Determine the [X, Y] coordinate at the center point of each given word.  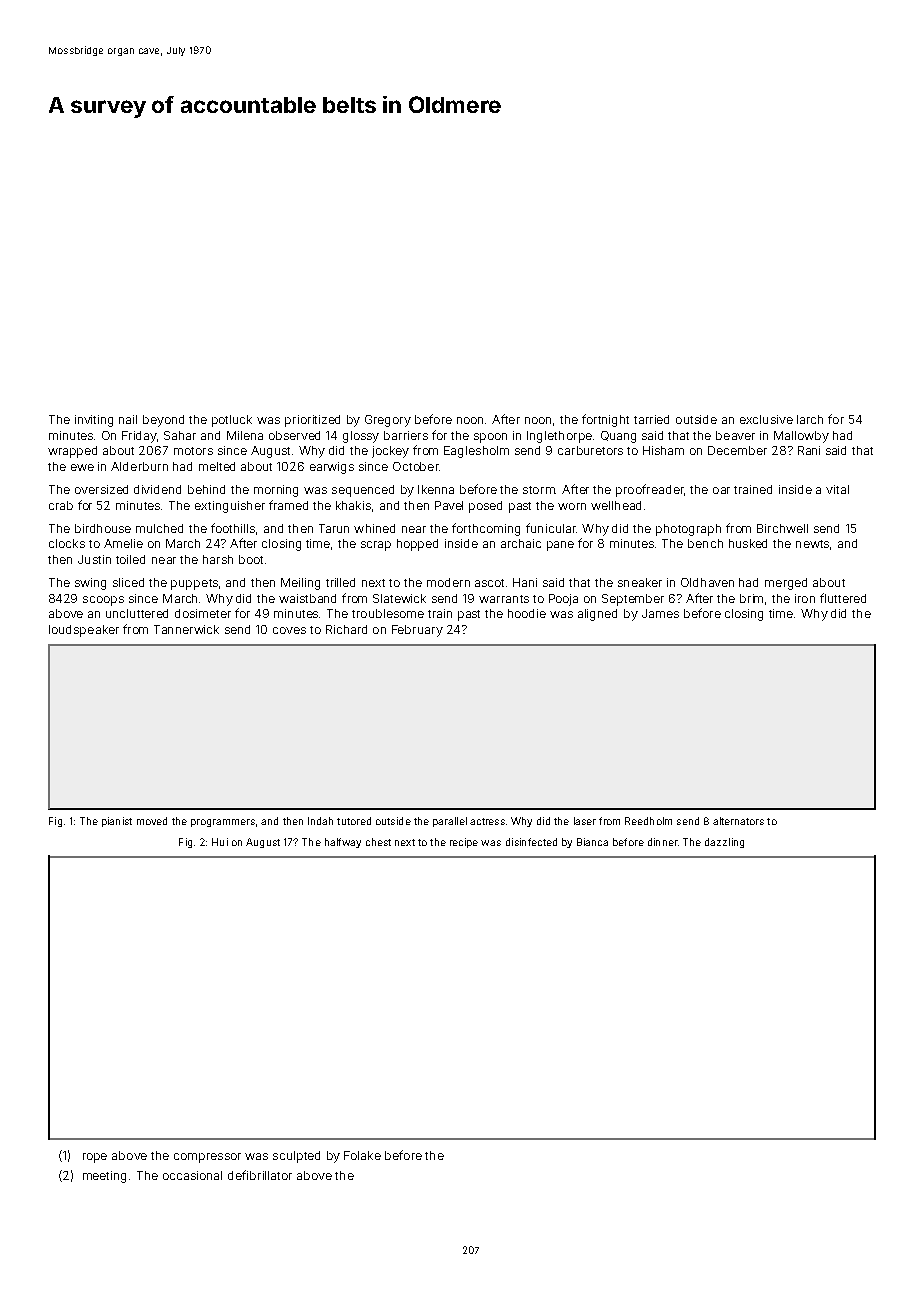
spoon [490, 438]
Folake [362, 1155]
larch [810, 419]
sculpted [296, 1157]
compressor [207, 1158]
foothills [233, 528]
